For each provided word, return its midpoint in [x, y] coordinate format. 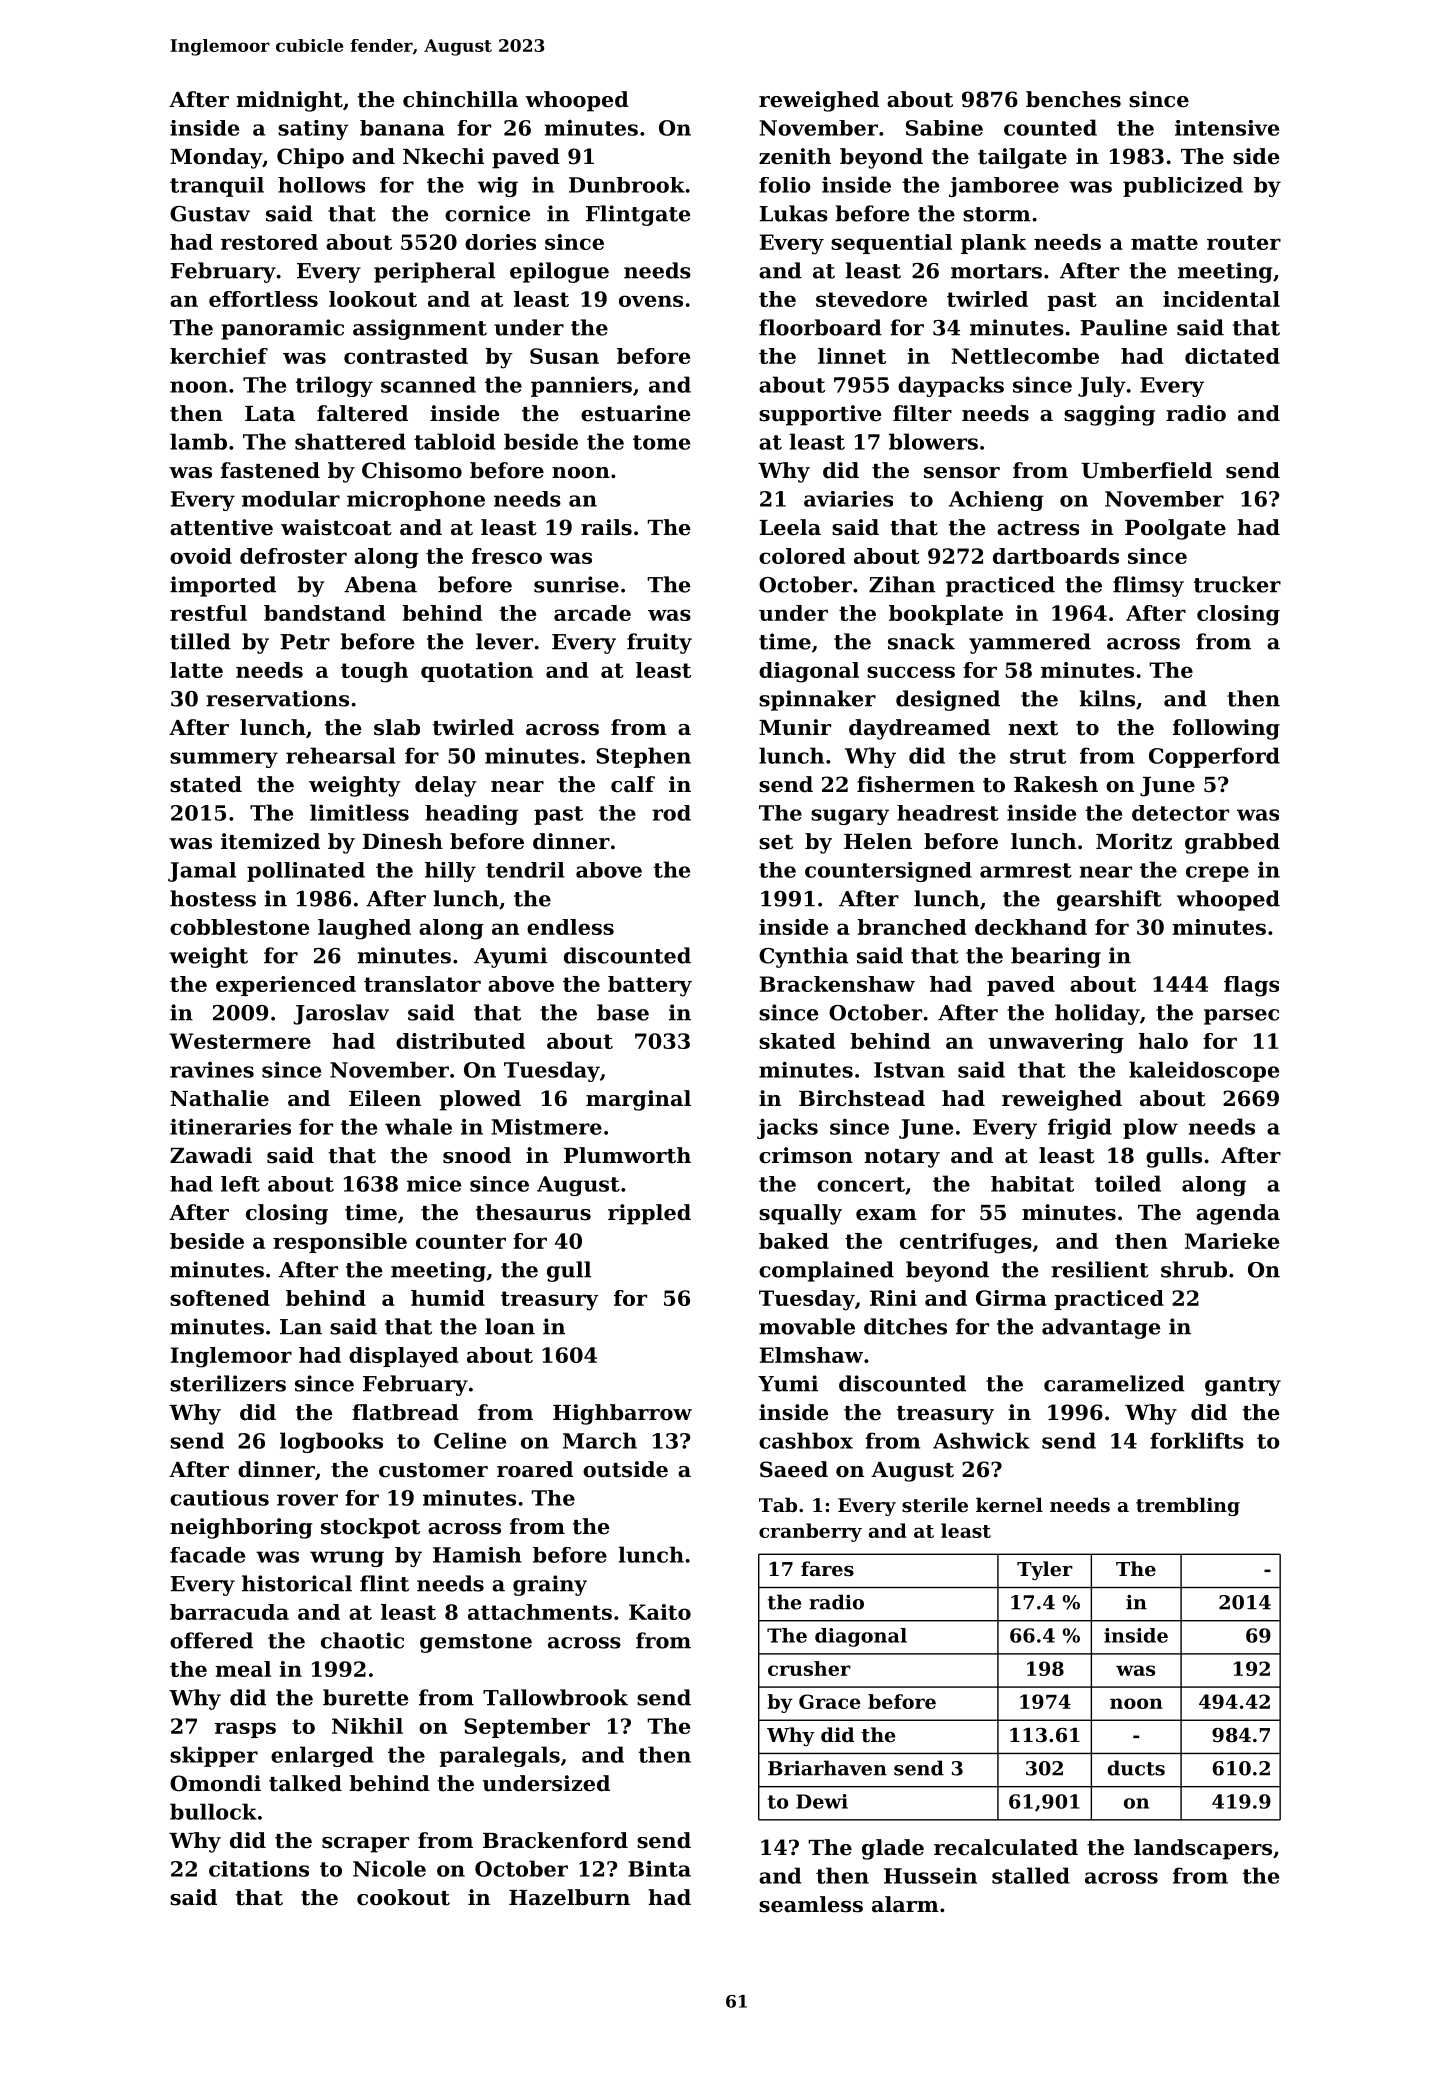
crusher [809, 1668]
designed [948, 700]
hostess [213, 898]
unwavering [1056, 1043]
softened [220, 1298]
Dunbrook [627, 185]
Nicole [389, 1868]
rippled [649, 1214]
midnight [289, 101]
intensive [1227, 128]
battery [650, 986]
